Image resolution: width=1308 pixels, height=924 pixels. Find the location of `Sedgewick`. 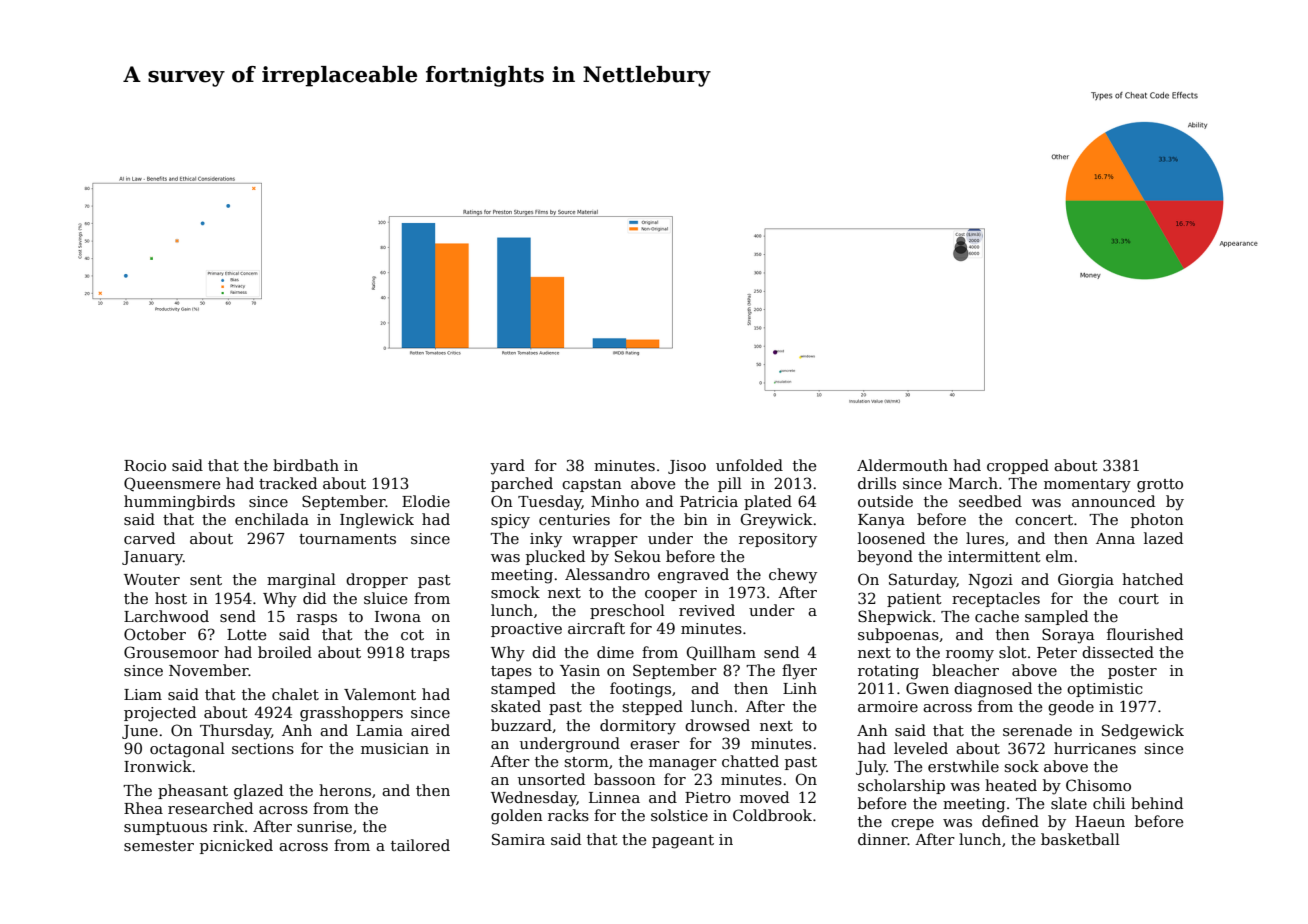

Sedgewick is located at coordinates (1143, 732).
